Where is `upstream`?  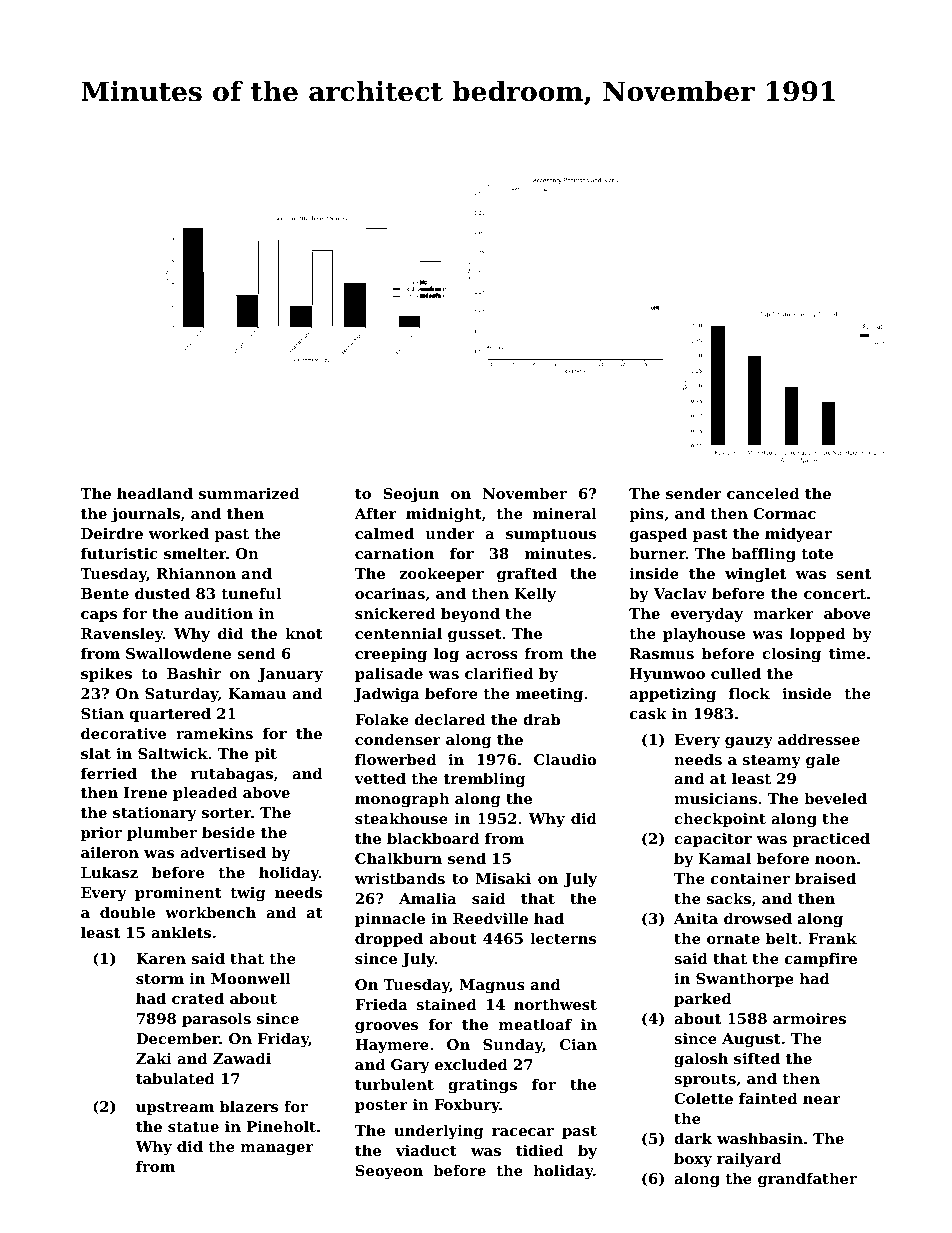 upstream is located at coordinates (175, 1108).
